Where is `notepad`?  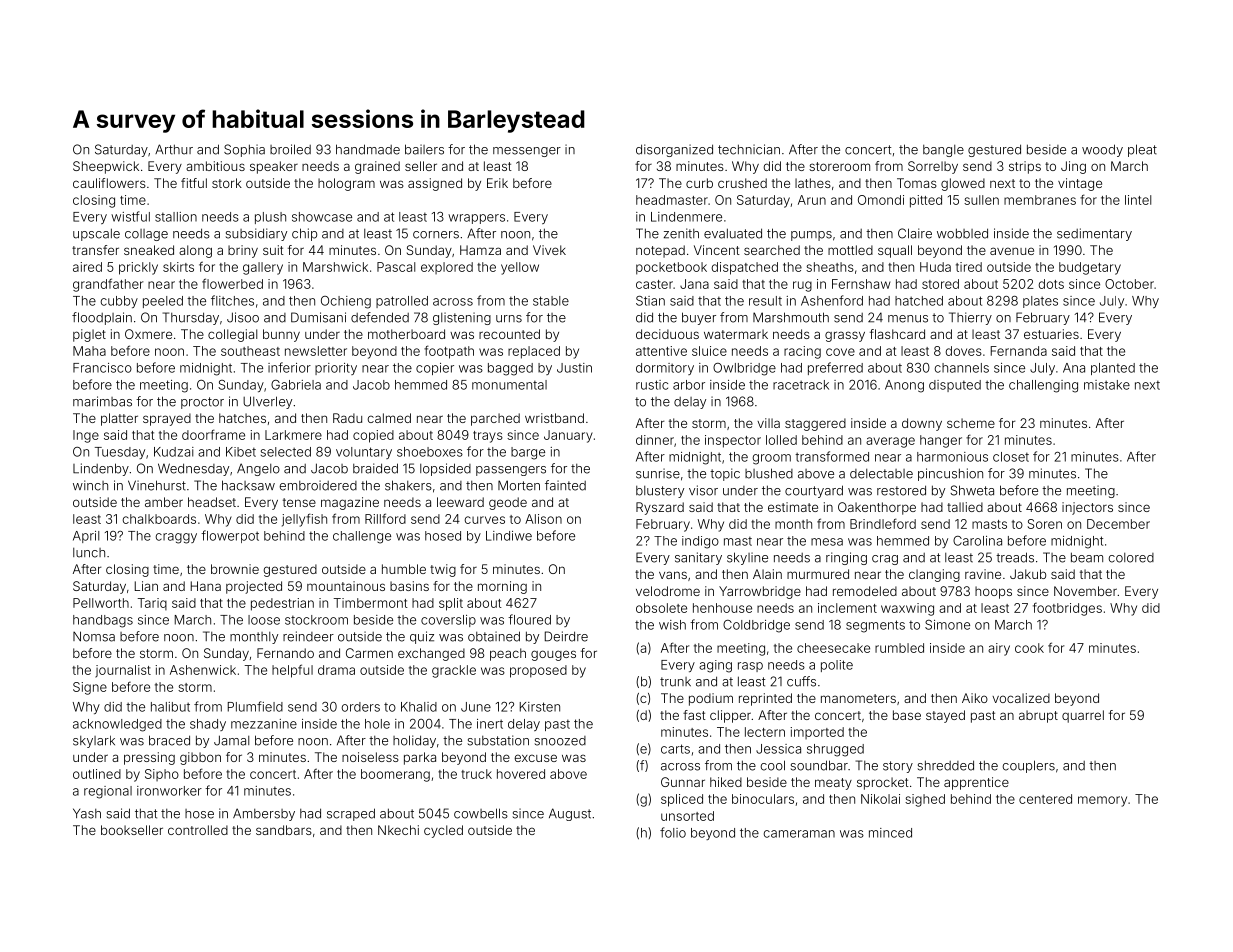
notepad is located at coordinates (660, 251).
